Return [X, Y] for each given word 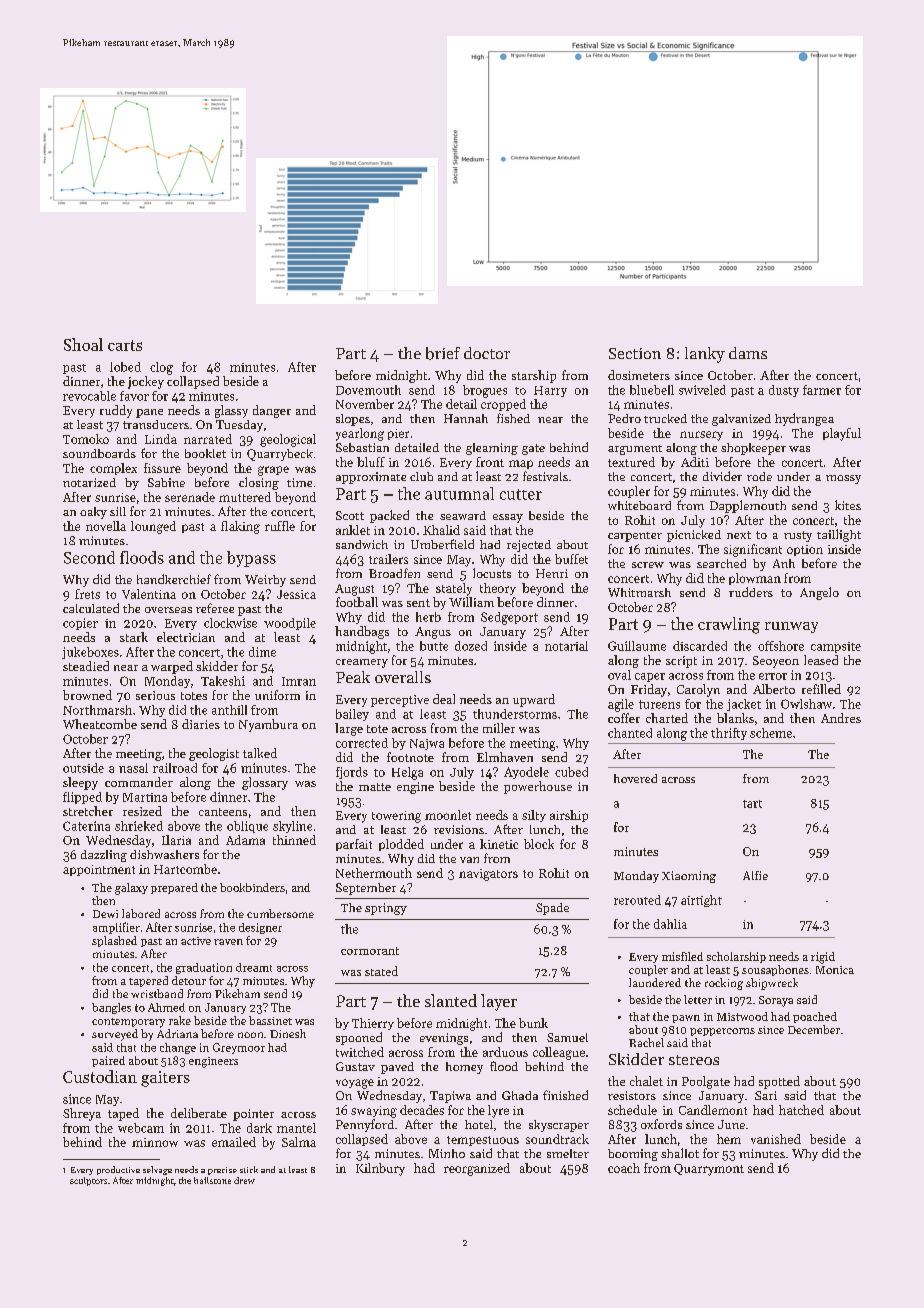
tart [752, 804]
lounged [153, 527]
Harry [550, 391]
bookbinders [252, 887]
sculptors [88, 1181]
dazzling [104, 856]
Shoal [83, 344]
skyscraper [559, 1126]
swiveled [702, 390]
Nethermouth [374, 873]
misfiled [682, 956]
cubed [571, 772]
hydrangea [804, 419]
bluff [371, 462]
